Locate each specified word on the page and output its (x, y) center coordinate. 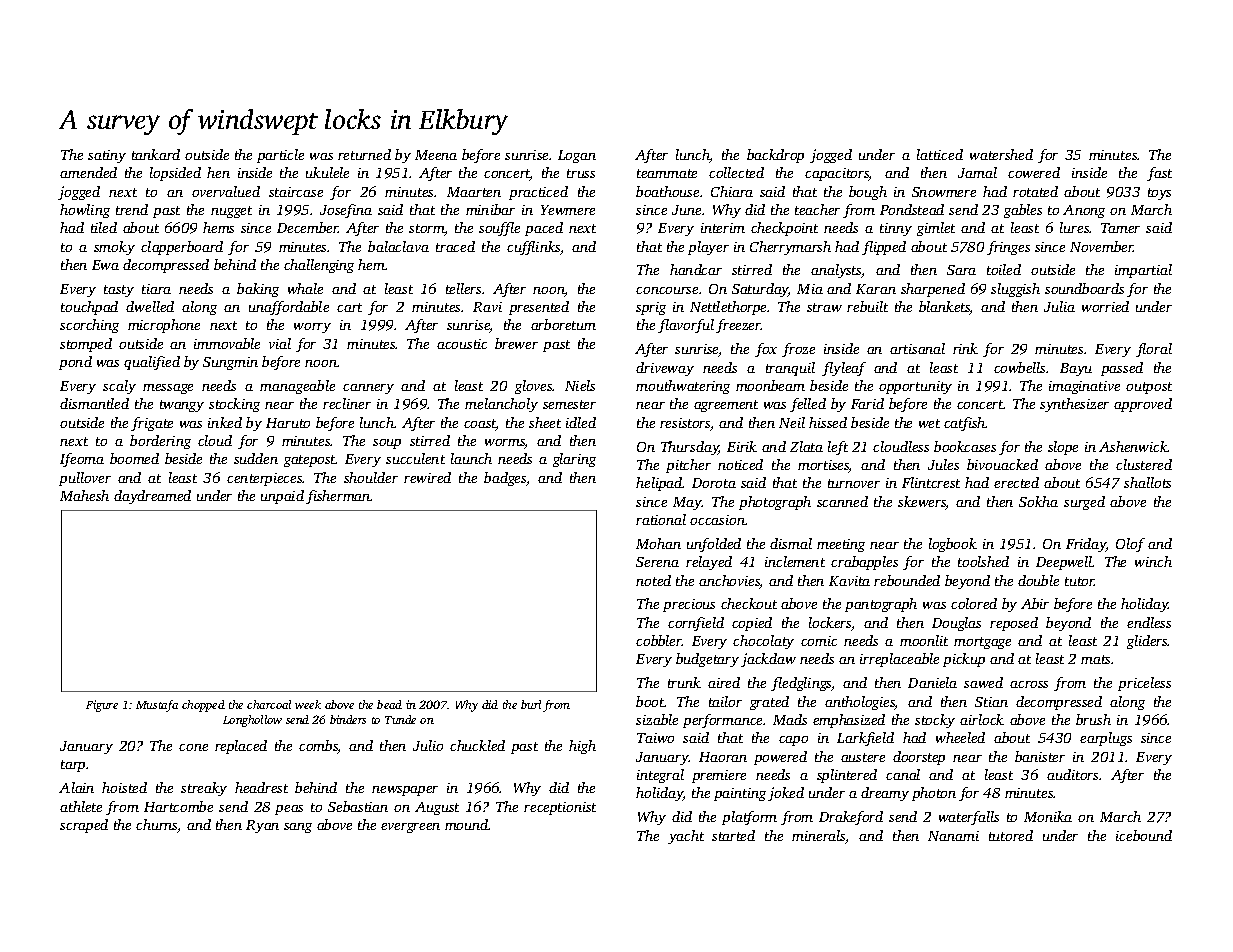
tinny (896, 229)
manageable (297, 387)
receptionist (560, 808)
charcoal (269, 704)
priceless (1144, 684)
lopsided (175, 174)
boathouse (667, 191)
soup (387, 444)
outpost (1149, 388)
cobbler (659, 640)
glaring (574, 460)
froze (798, 350)
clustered (1144, 464)
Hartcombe (178, 806)
